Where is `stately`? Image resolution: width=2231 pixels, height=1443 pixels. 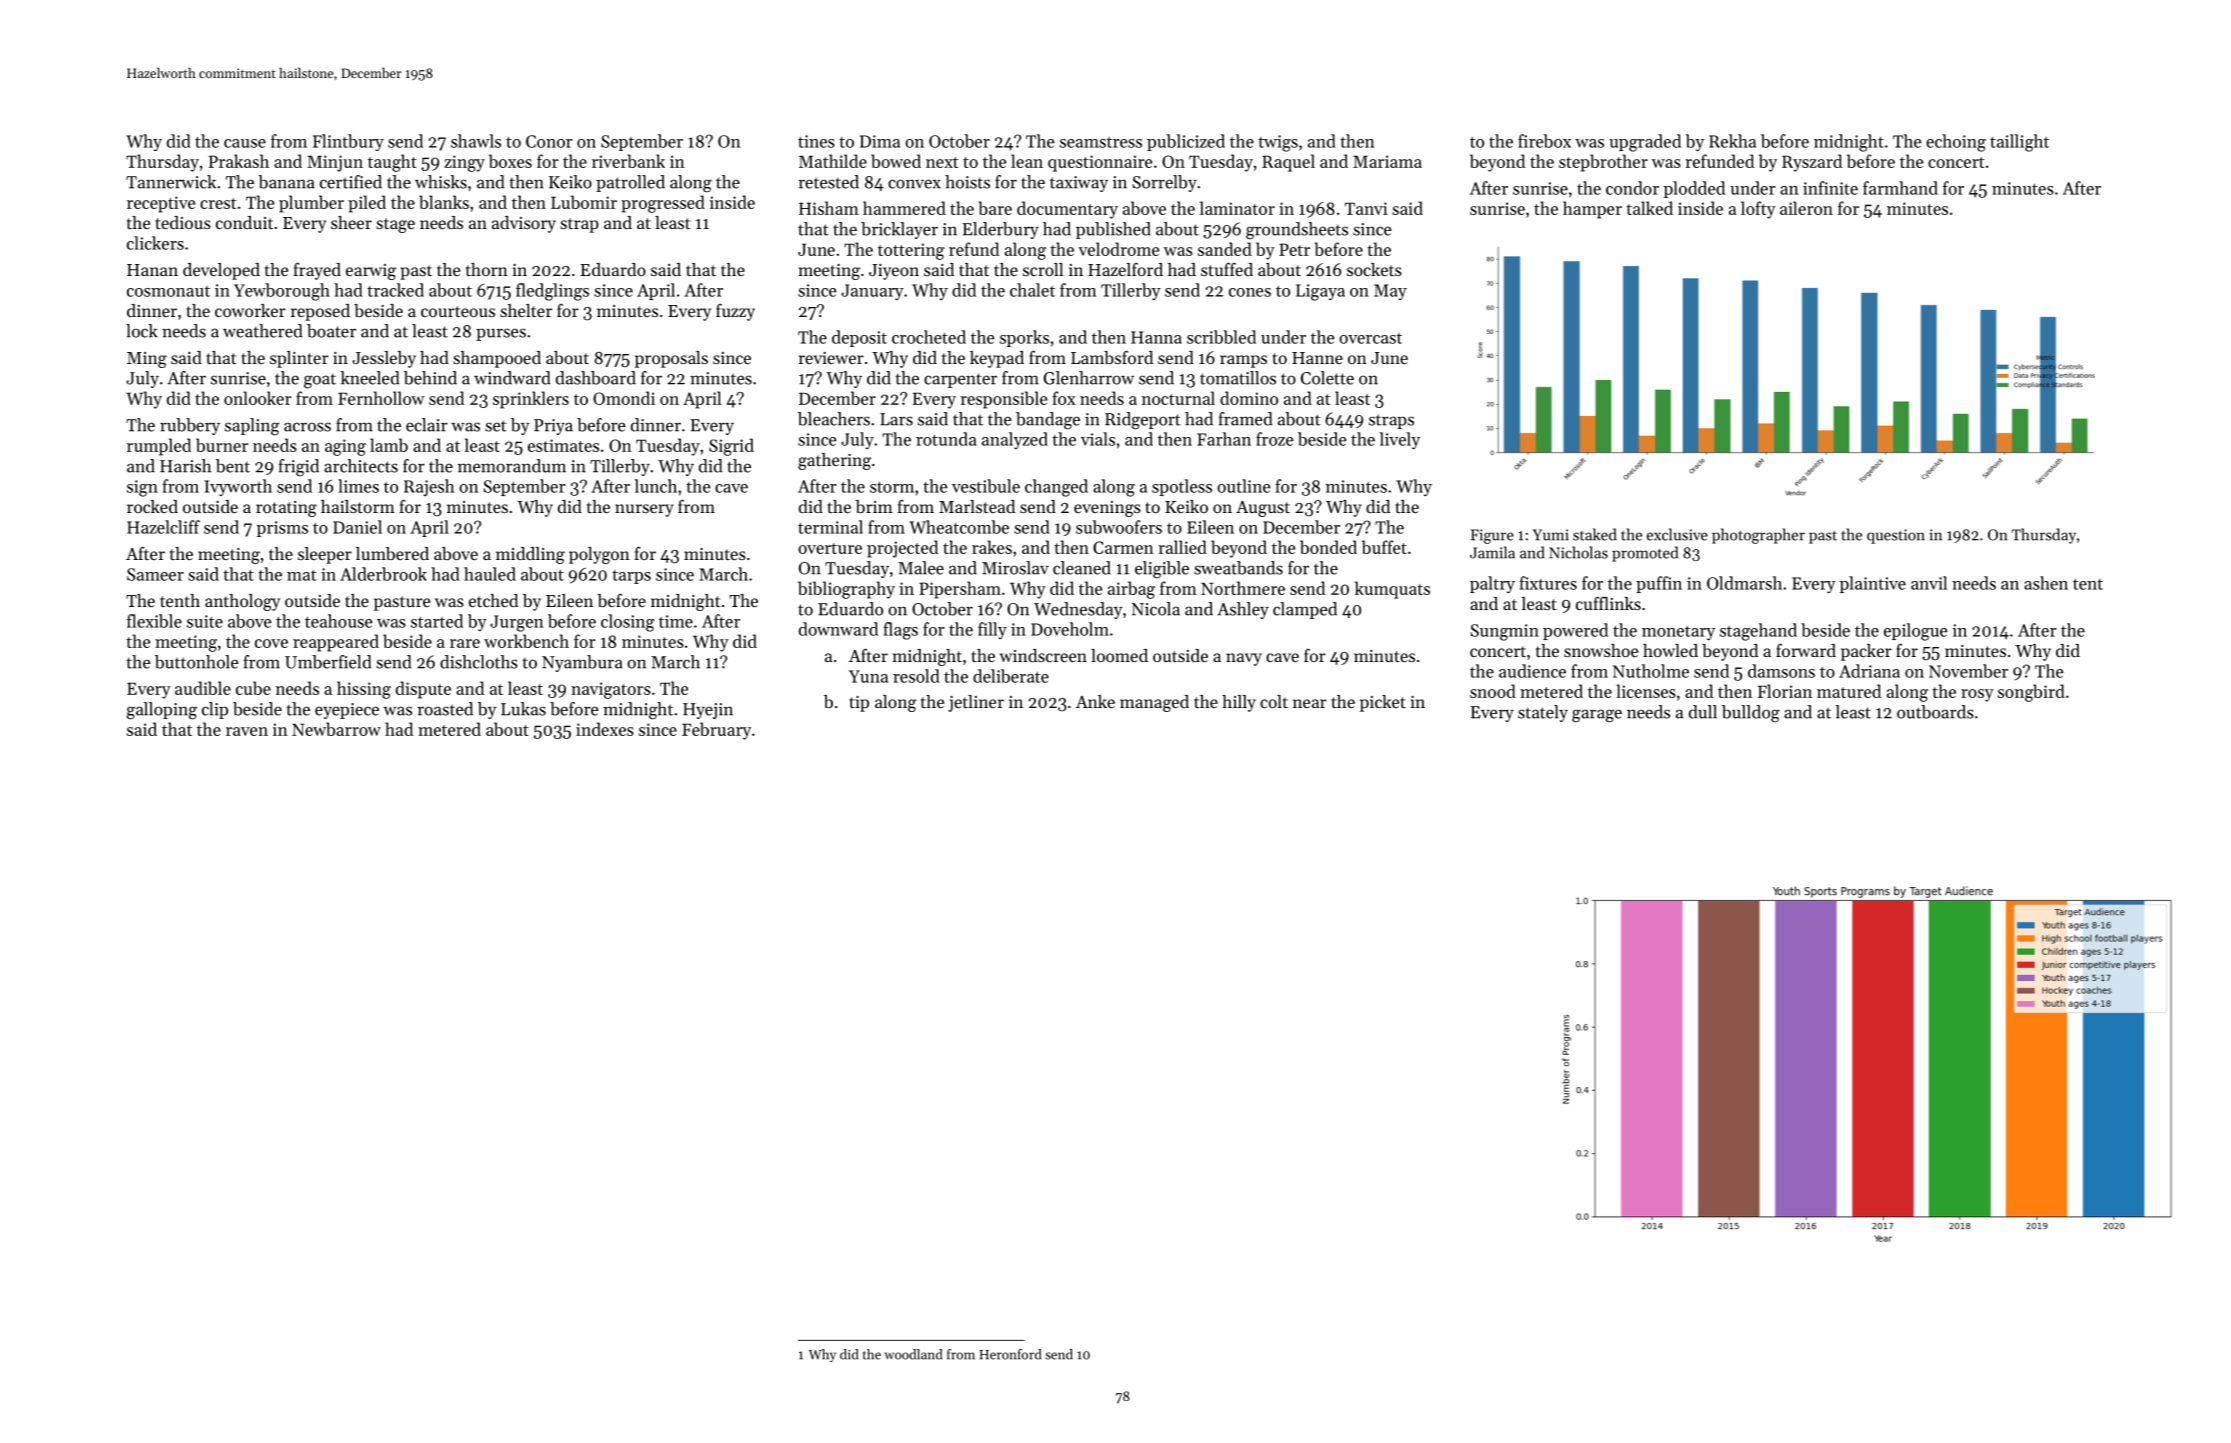 stately is located at coordinates (1543, 713).
